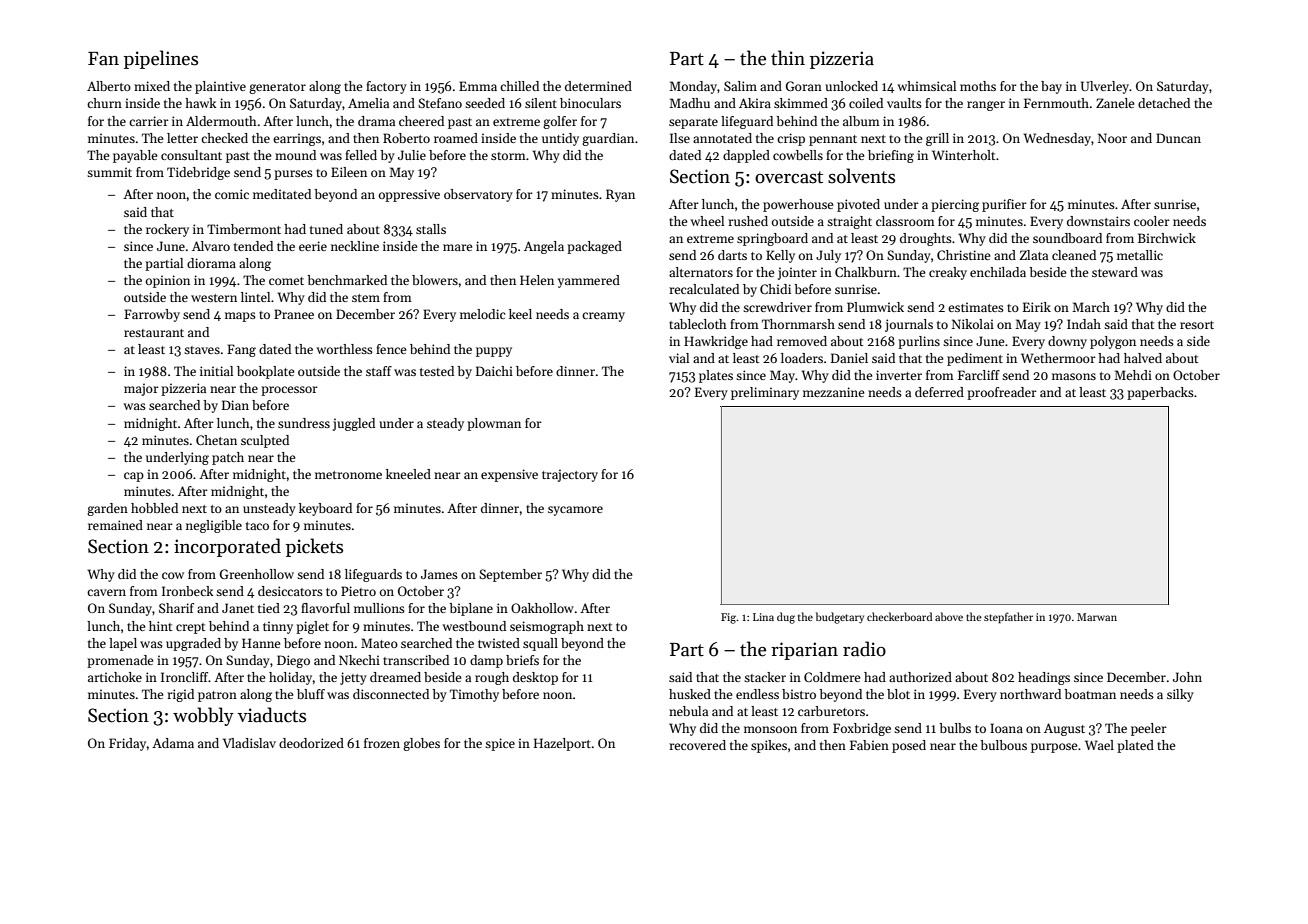 Image resolution: width=1308 pixels, height=924 pixels. I want to click on payable, so click(135, 156).
